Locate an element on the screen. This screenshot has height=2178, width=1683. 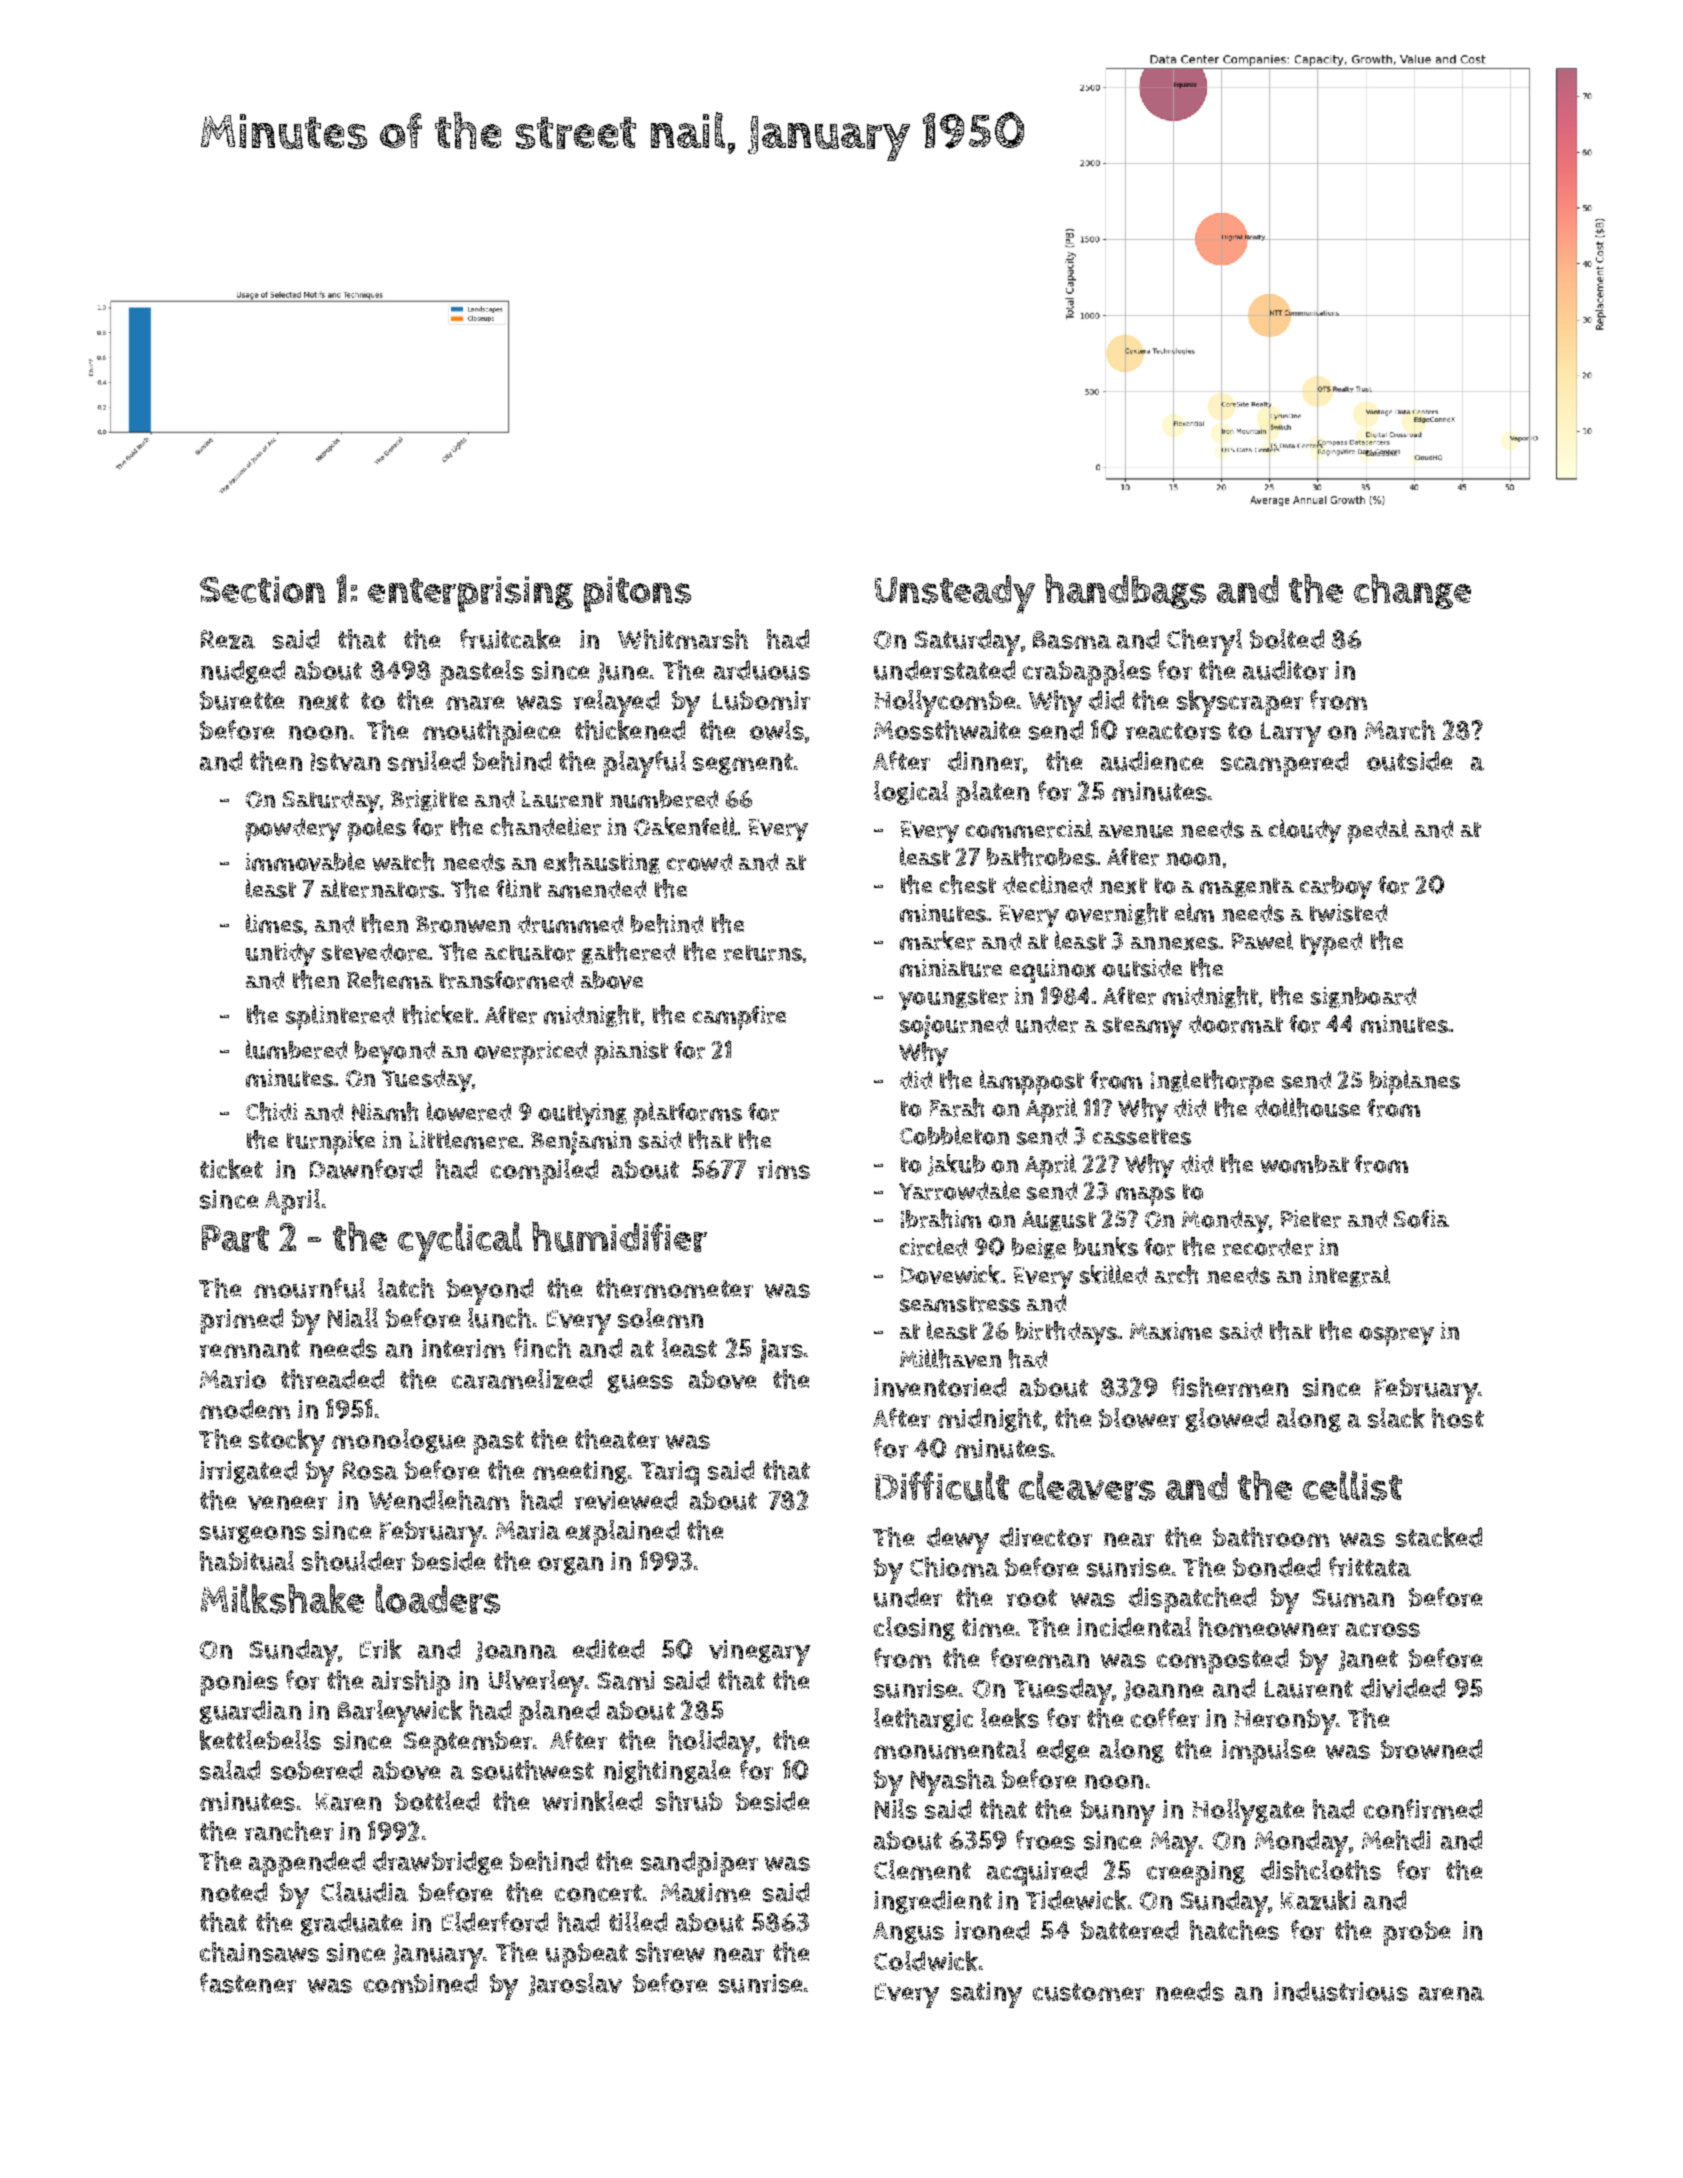
host is located at coordinates (1458, 1418).
